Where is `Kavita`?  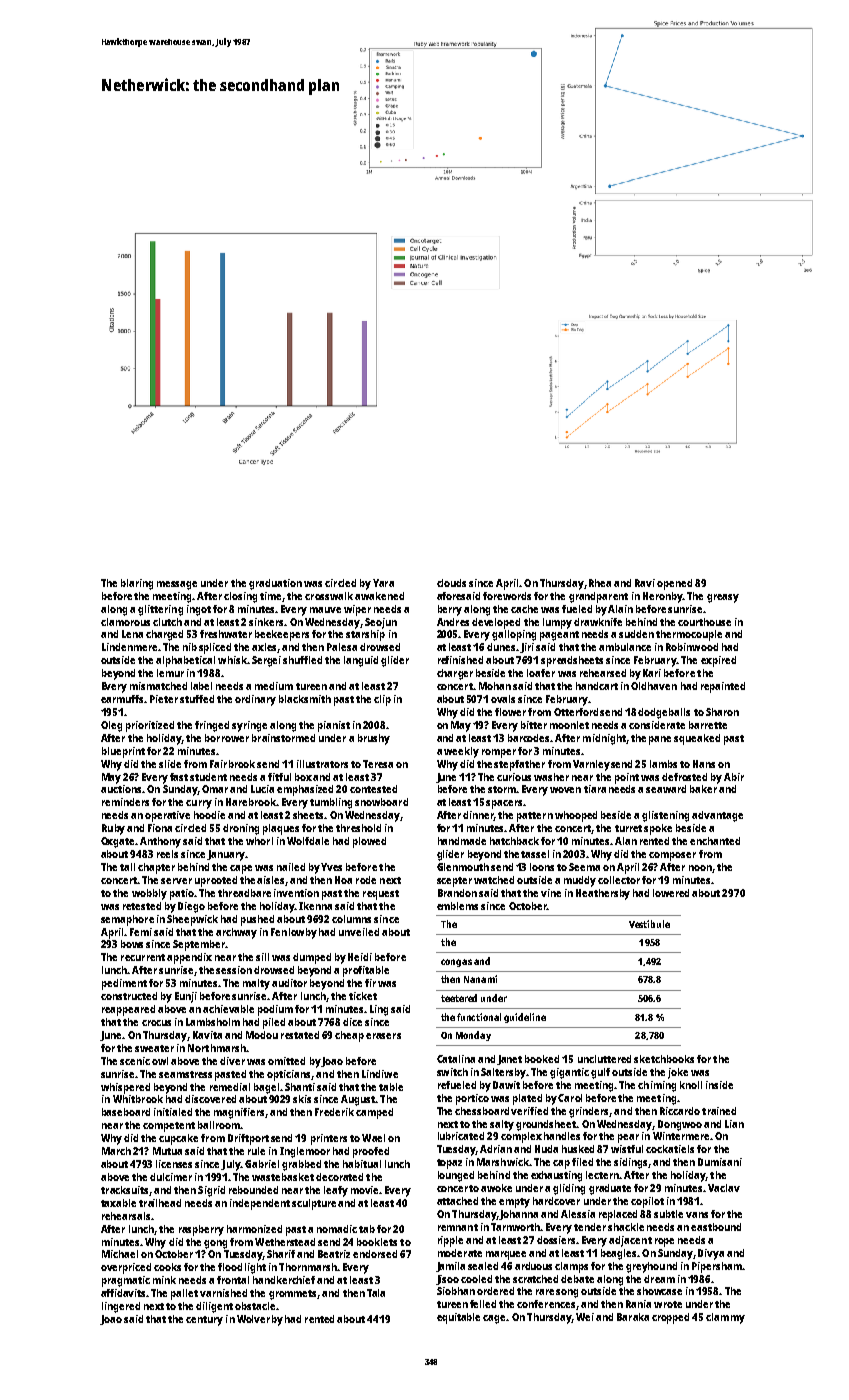 Kavita is located at coordinates (207, 1035).
